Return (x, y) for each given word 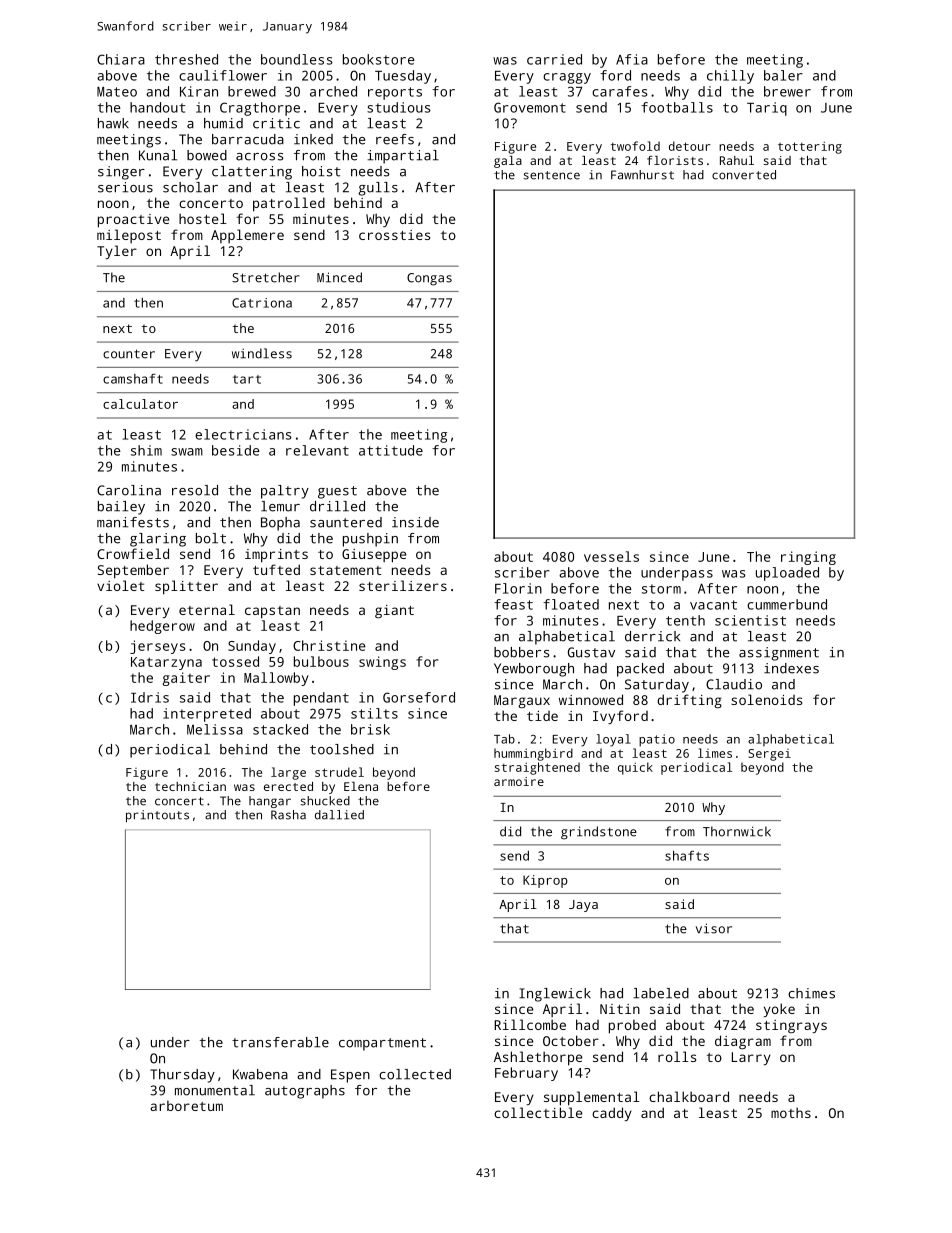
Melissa (215, 729)
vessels (611, 556)
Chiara (121, 59)
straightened (537, 768)
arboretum (186, 1105)
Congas (429, 279)
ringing (808, 558)
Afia (632, 59)
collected (415, 1074)
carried (554, 59)
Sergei (770, 755)
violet (121, 585)
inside (415, 522)
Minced (339, 277)
